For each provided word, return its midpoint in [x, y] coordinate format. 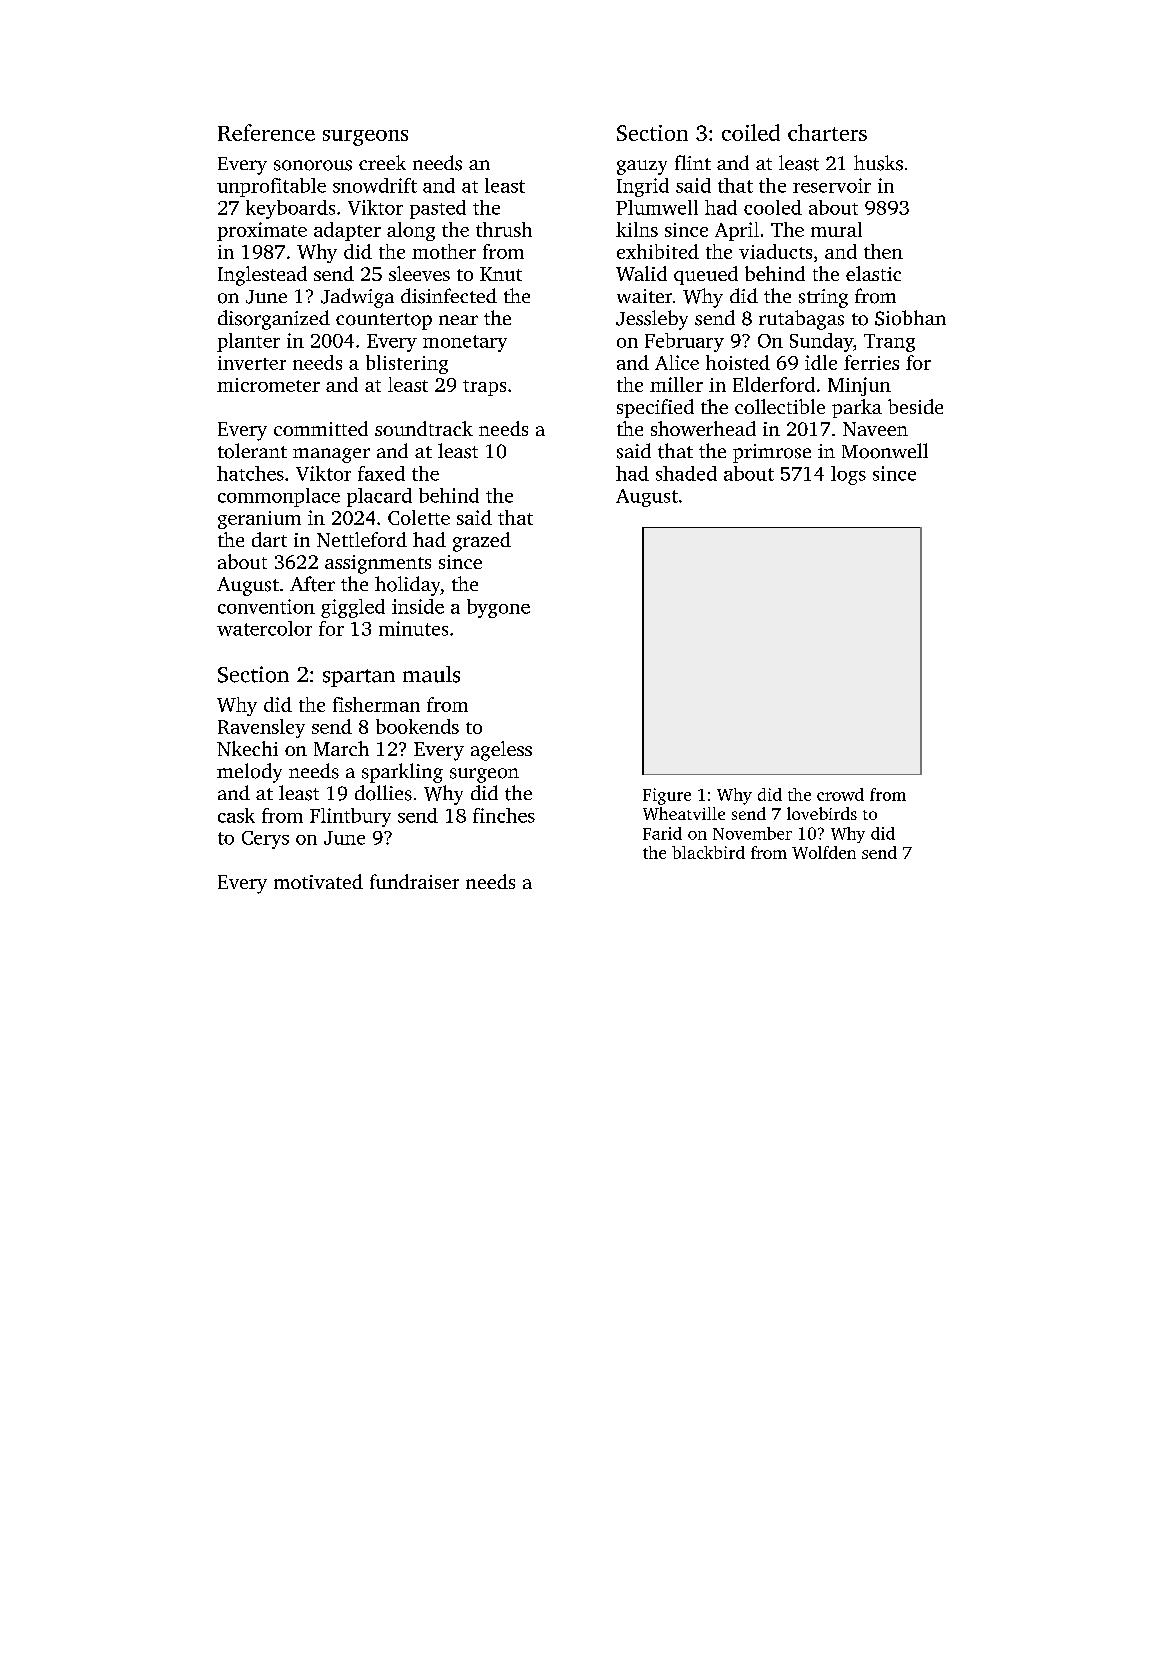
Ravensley [261, 728]
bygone [498, 608]
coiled [751, 132]
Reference [266, 132]
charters [827, 132]
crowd [840, 794]
